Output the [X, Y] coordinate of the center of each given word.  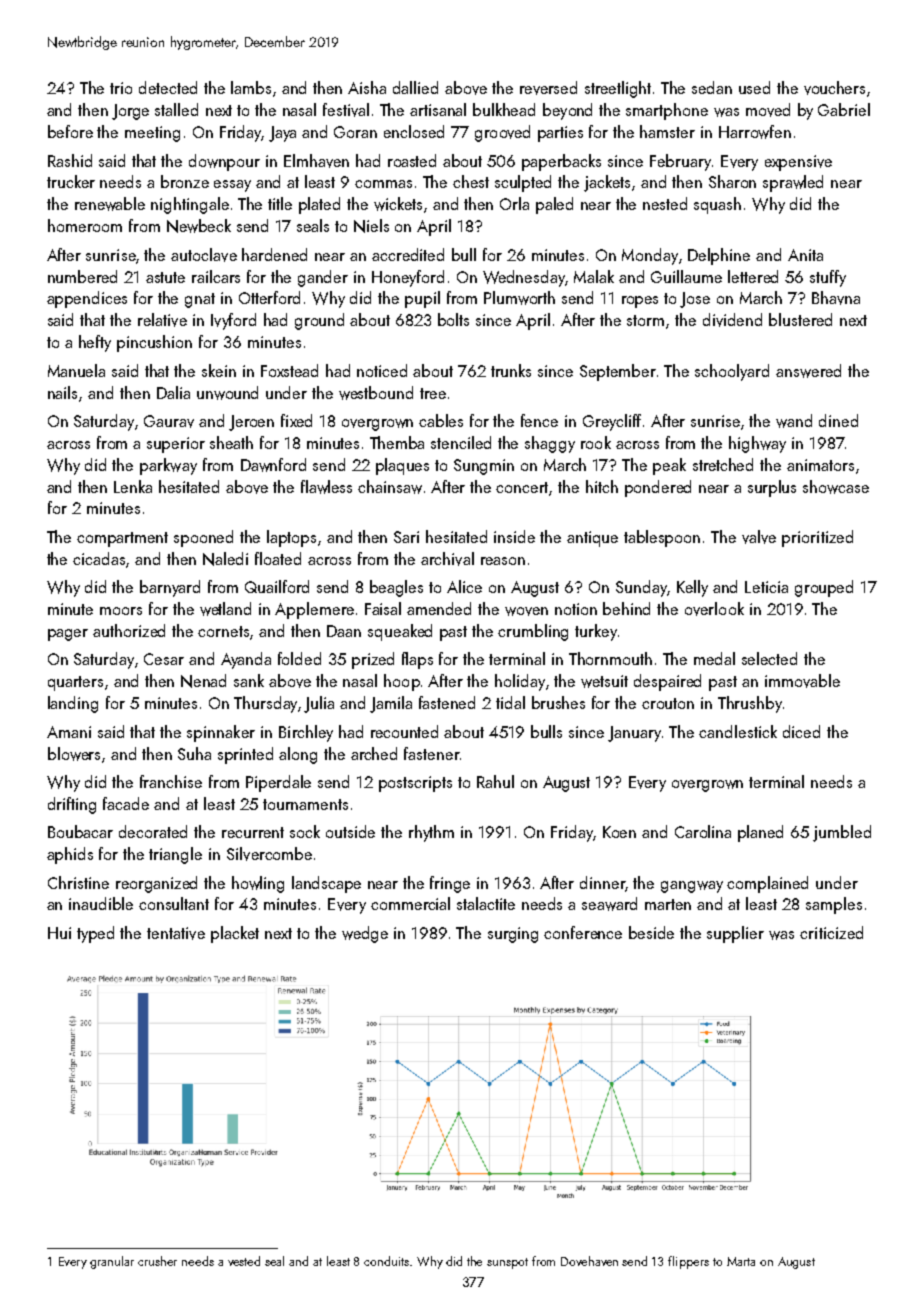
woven [526, 611]
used [754, 87]
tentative [176, 933]
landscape [326, 884]
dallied [415, 87]
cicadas [100, 559]
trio [121, 88]
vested [244, 1261]
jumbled [842, 833]
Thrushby [750, 704]
